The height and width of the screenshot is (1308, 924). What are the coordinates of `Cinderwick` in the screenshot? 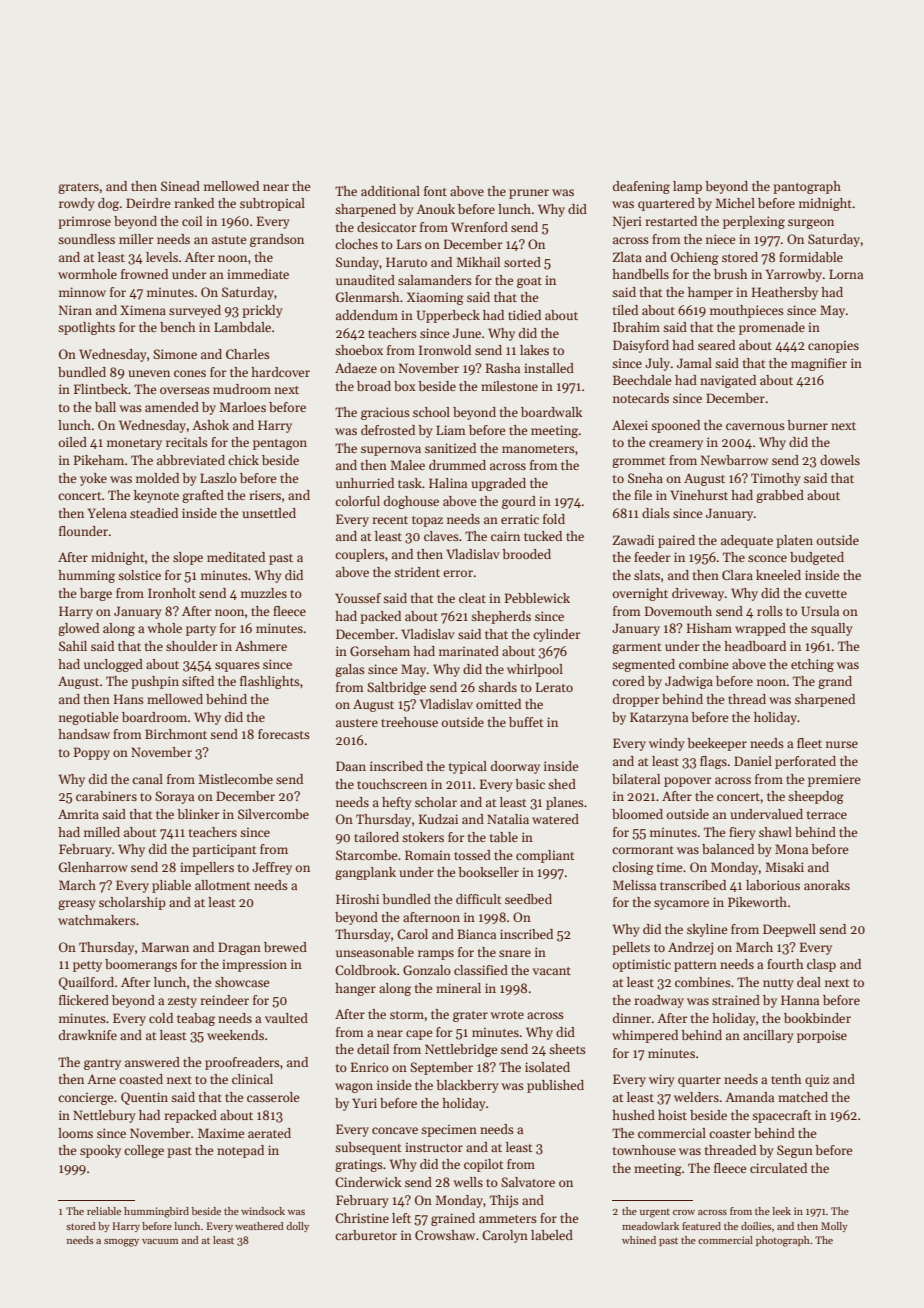 It's located at (368, 1182).
